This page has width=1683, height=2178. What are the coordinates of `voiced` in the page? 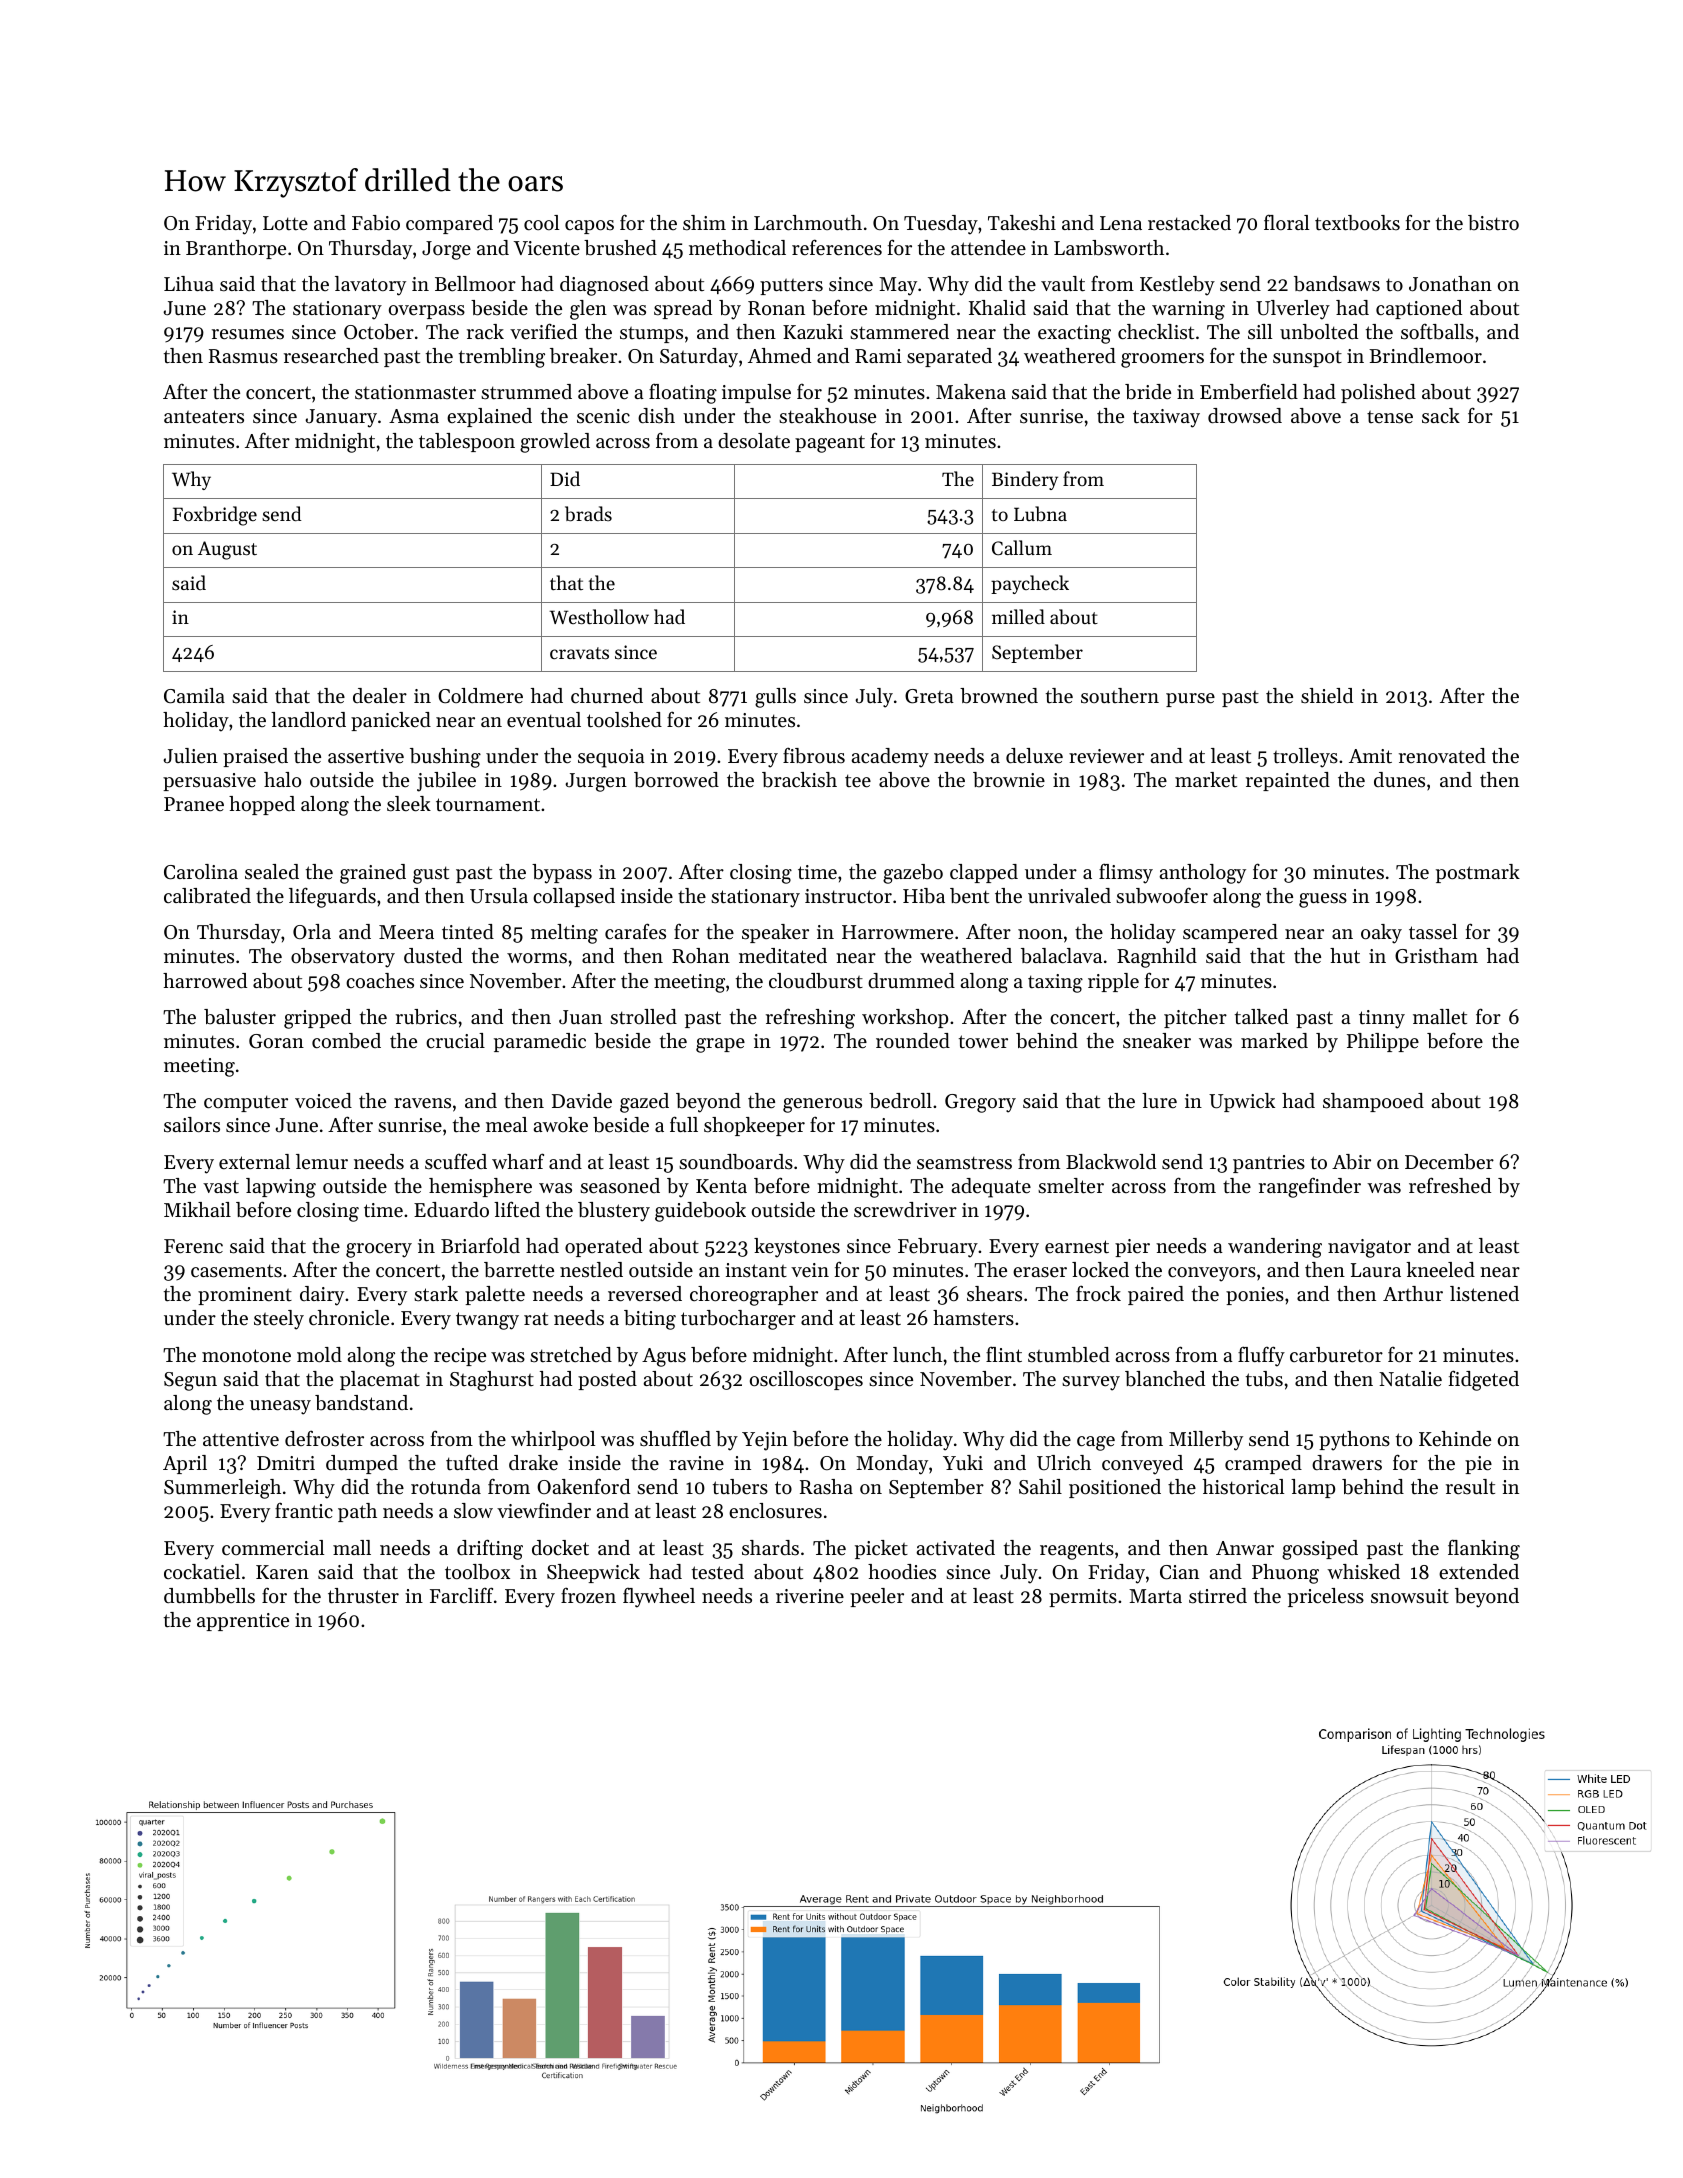 It's located at (323, 1100).
